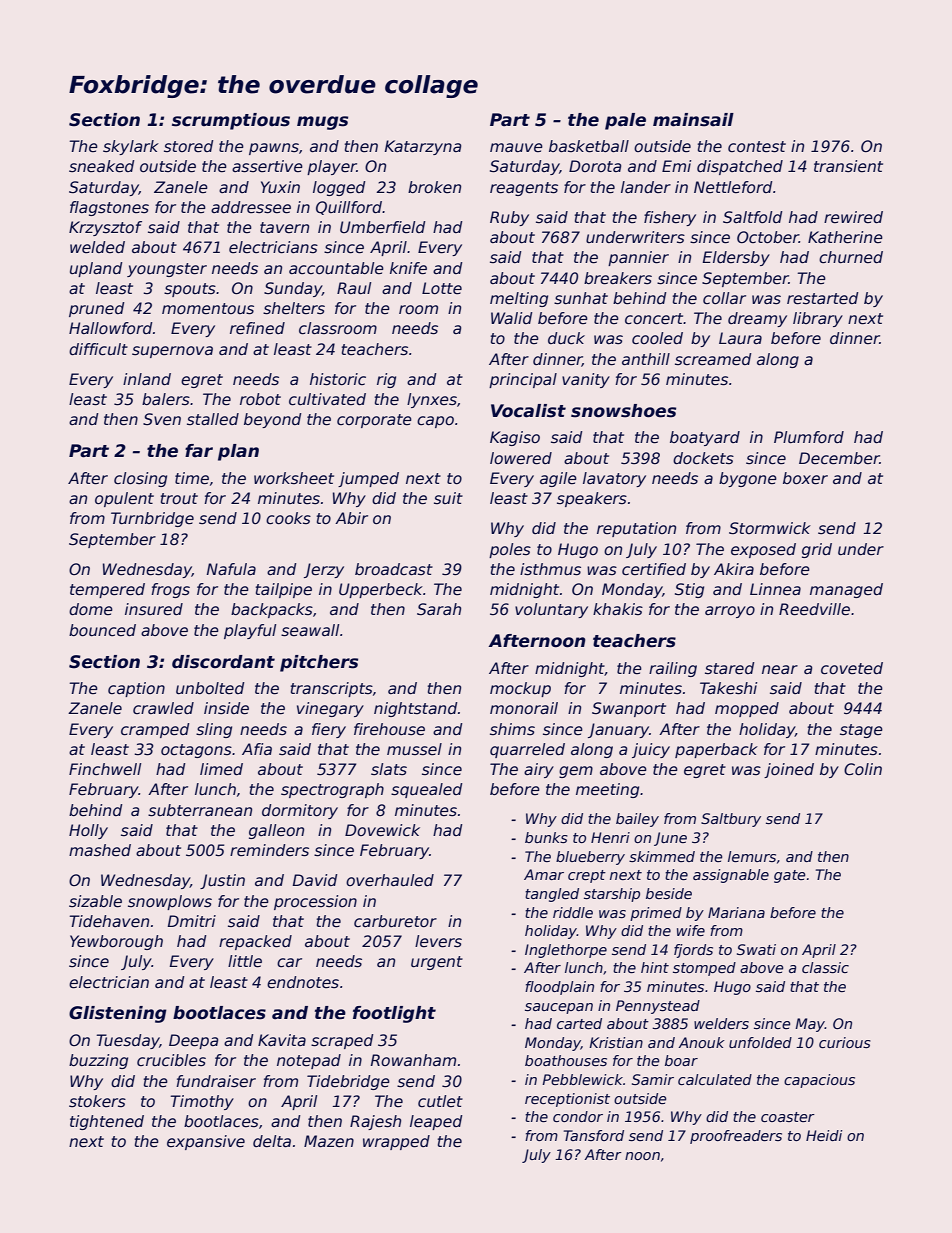 The image size is (952, 1233). What do you see at coordinates (716, 750) in the screenshot?
I see `paperback` at bounding box center [716, 750].
